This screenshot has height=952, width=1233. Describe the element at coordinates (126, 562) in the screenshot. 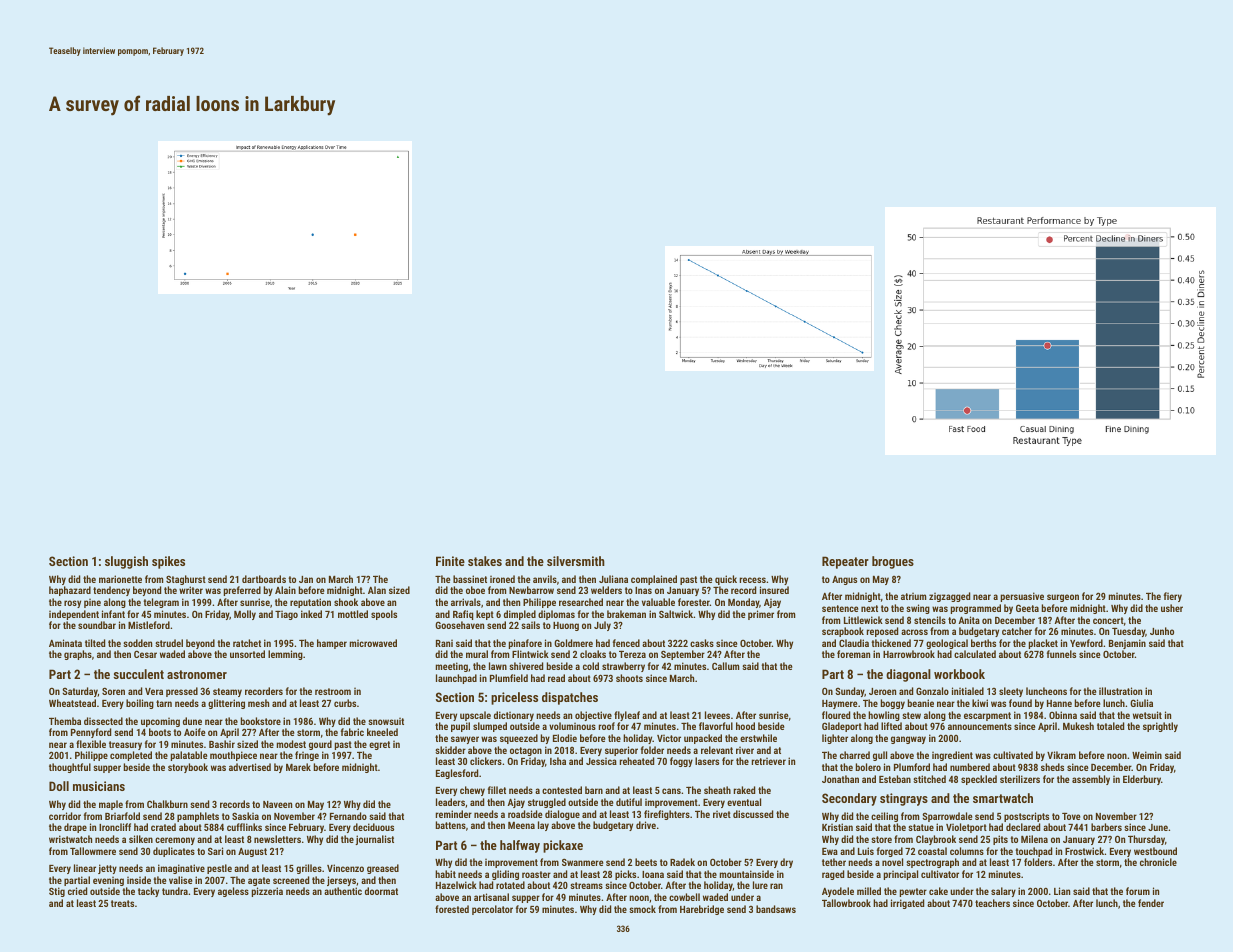

I see `sluggish` at that location.
